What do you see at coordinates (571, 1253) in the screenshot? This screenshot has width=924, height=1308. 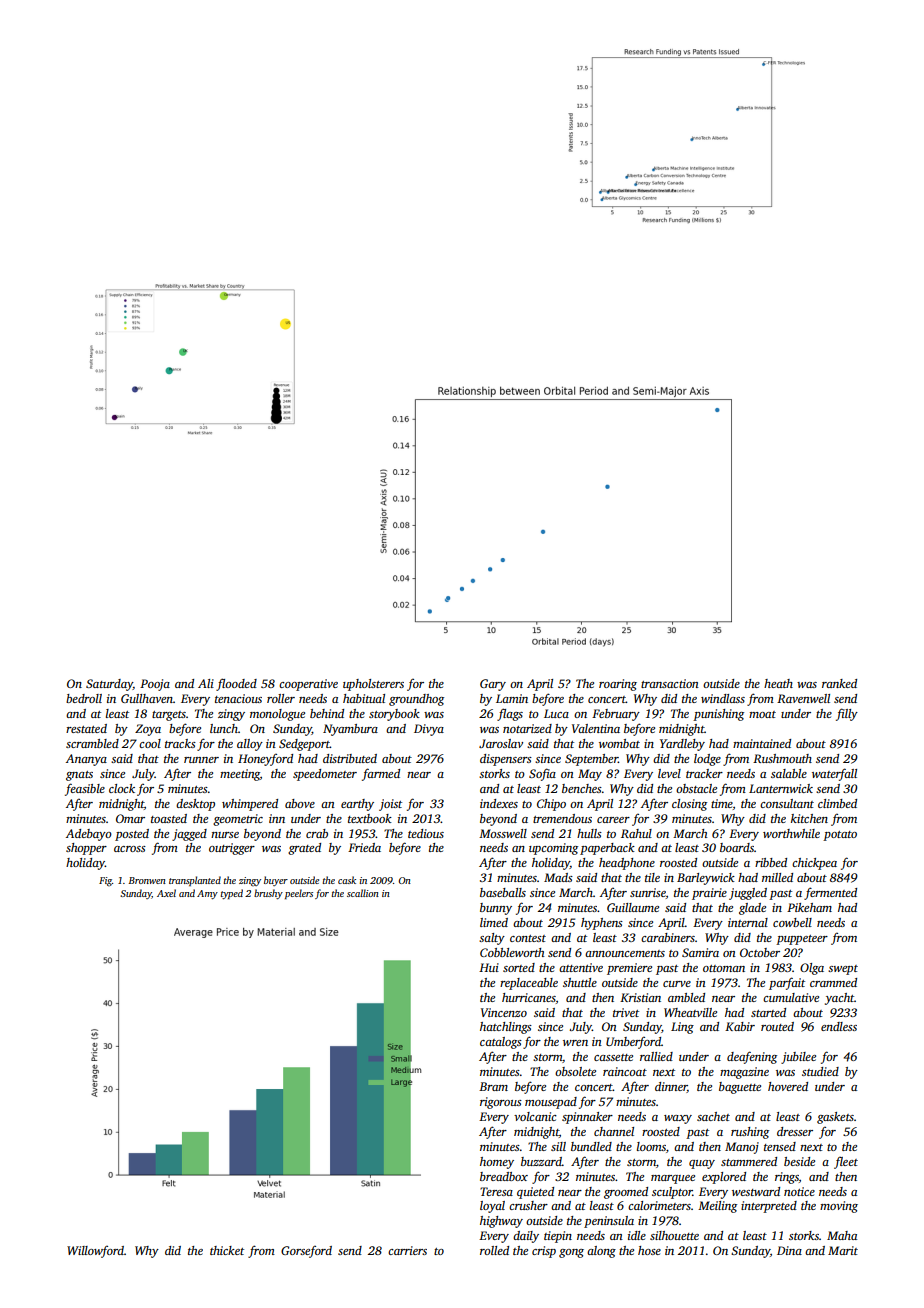 I see `gong` at bounding box center [571, 1253].
